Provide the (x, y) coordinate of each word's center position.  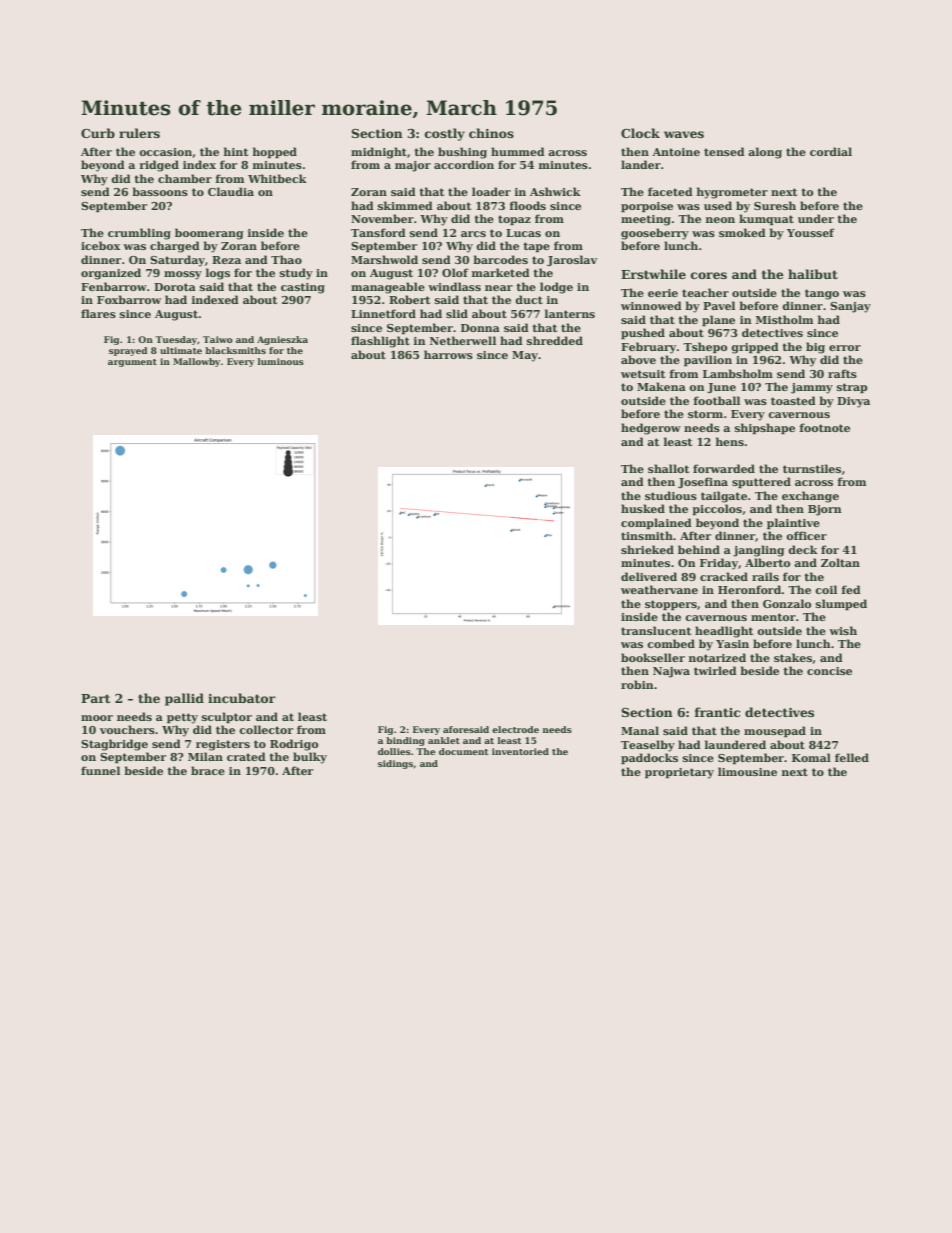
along (765, 153)
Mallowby (197, 362)
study (296, 274)
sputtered (761, 483)
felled (852, 757)
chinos (491, 133)
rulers (139, 133)
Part (95, 698)
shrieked (647, 549)
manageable (388, 288)
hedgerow (651, 429)
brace (208, 770)
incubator (242, 698)
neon (720, 220)
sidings (395, 764)
